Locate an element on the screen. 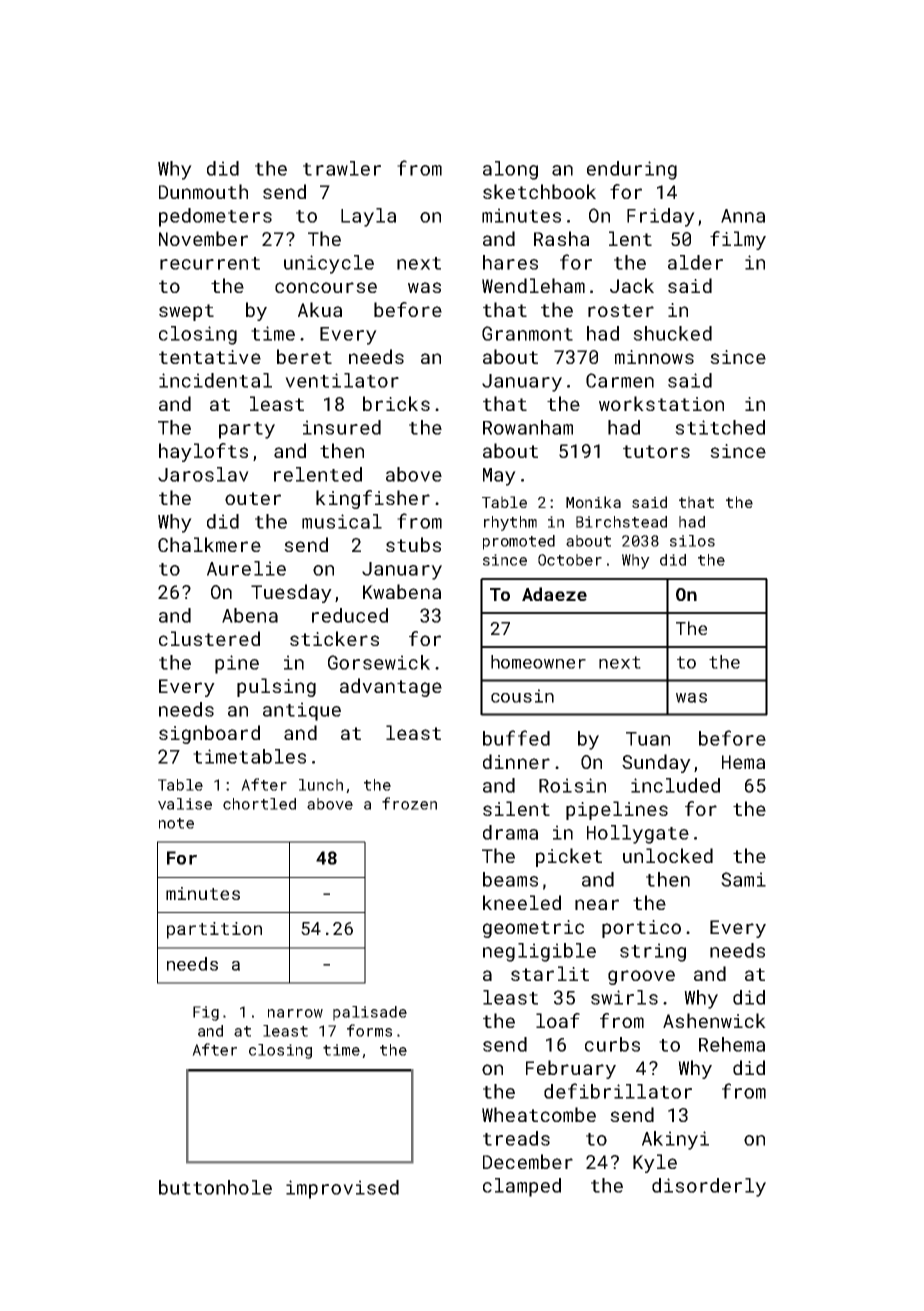 The image size is (924, 1311). buttonhole is located at coordinates (215, 1187).
